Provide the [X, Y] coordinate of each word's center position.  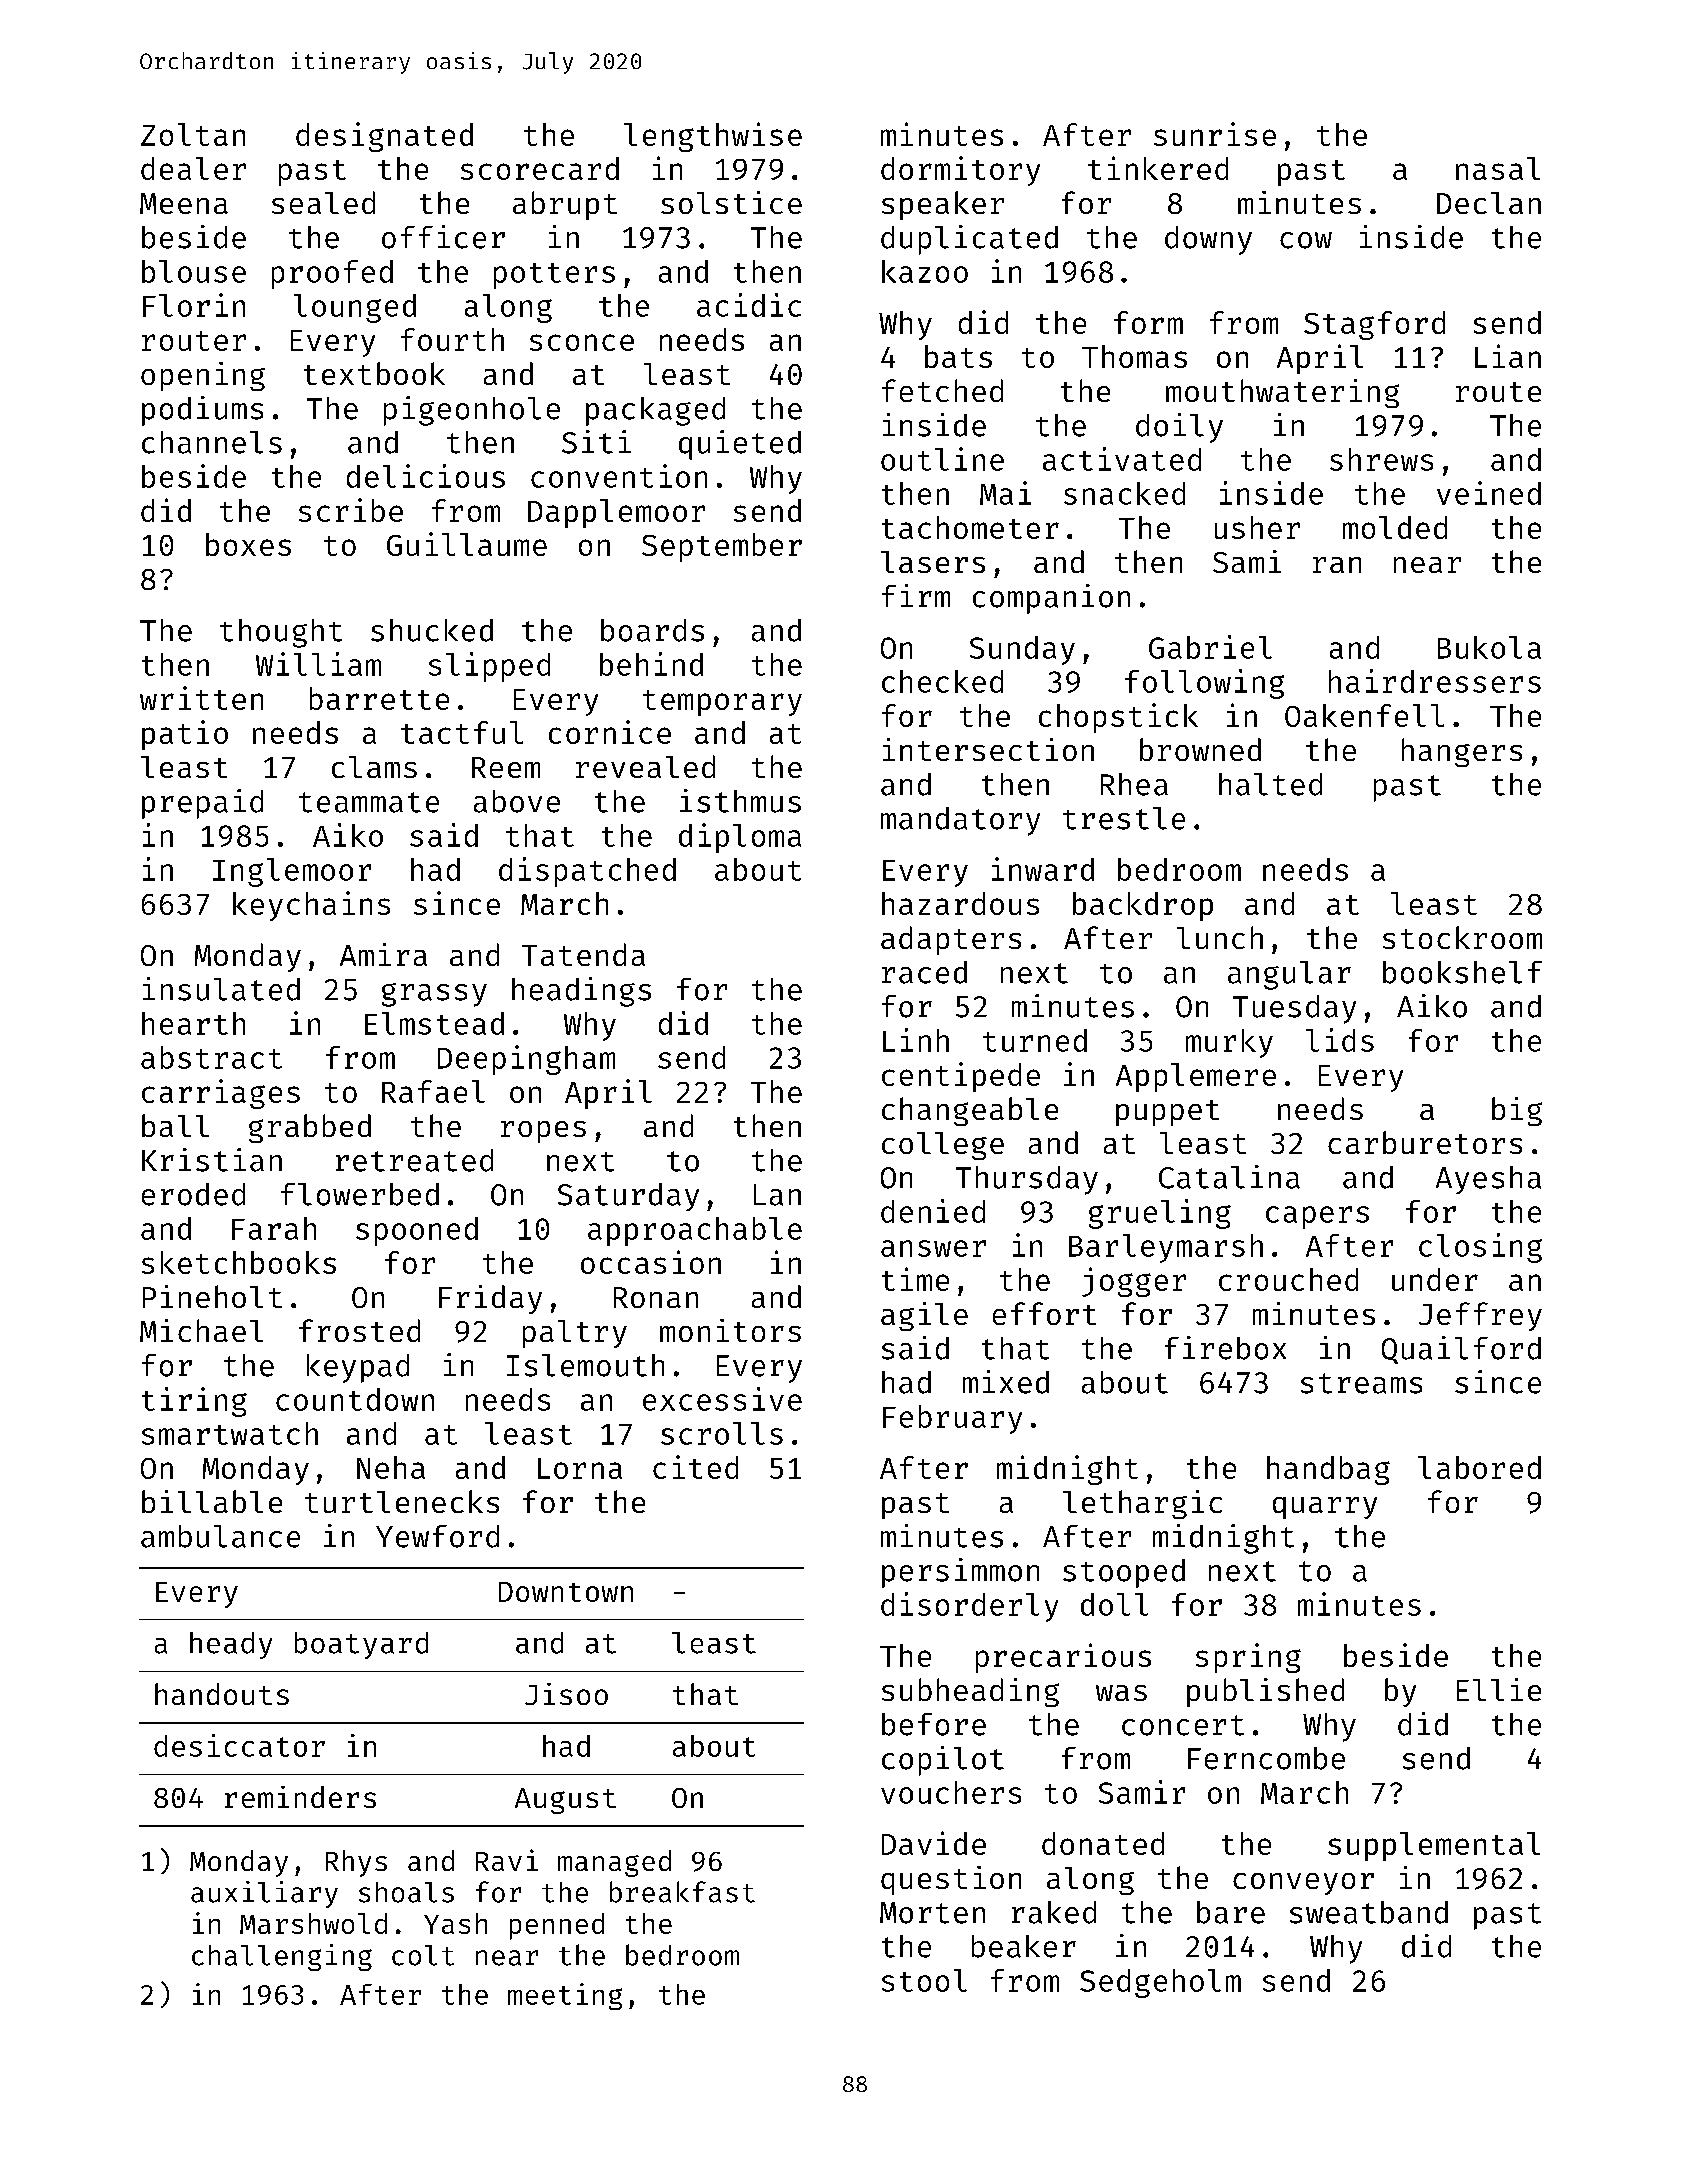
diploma [740, 838]
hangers [1462, 752]
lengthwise [713, 137]
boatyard [361, 1645]
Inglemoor [292, 872]
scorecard [540, 168]
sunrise [1215, 134]
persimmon [960, 1573]
